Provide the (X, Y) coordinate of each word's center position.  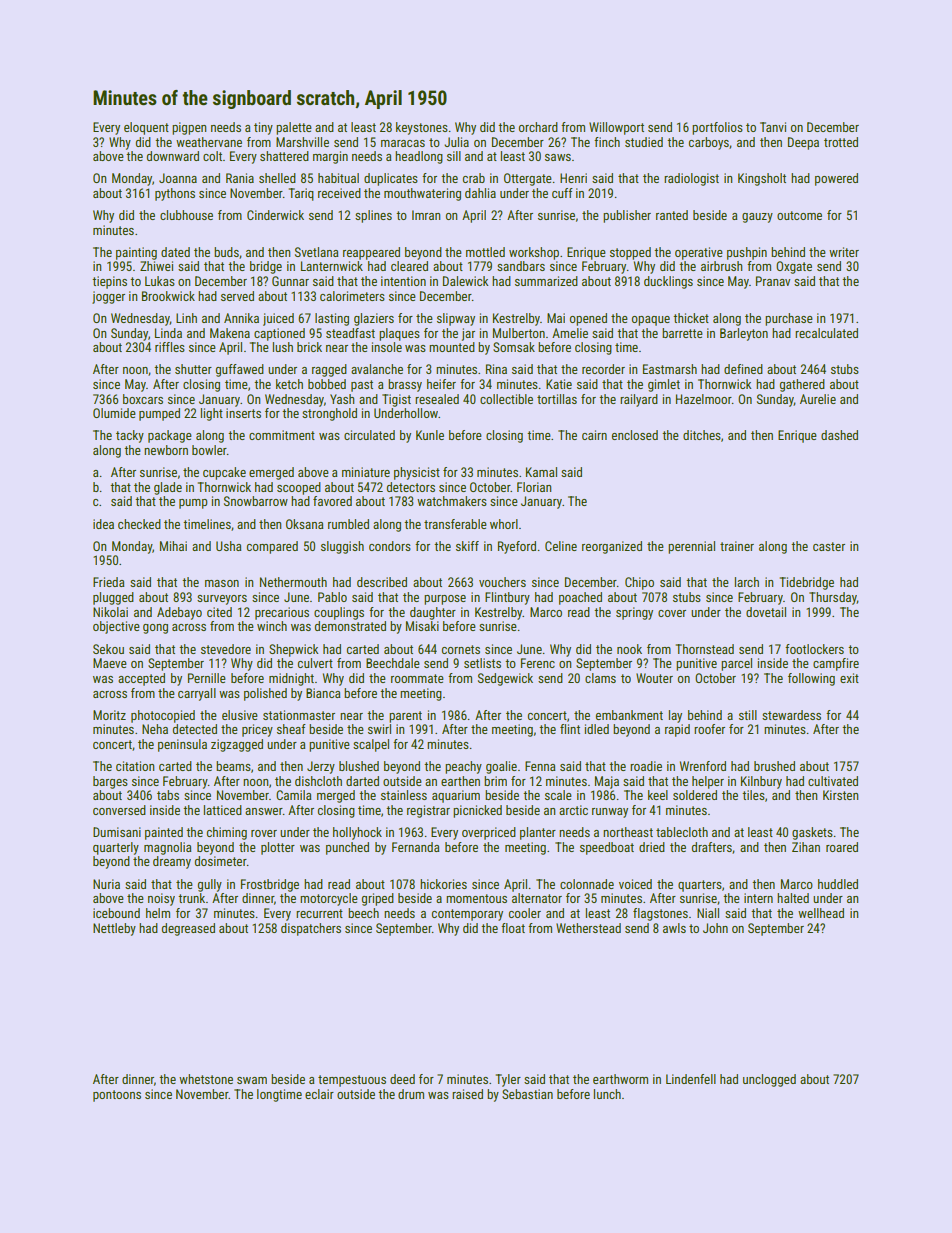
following (811, 679)
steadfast (350, 333)
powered (836, 179)
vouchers (502, 582)
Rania (240, 178)
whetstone (206, 1079)
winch (272, 626)
